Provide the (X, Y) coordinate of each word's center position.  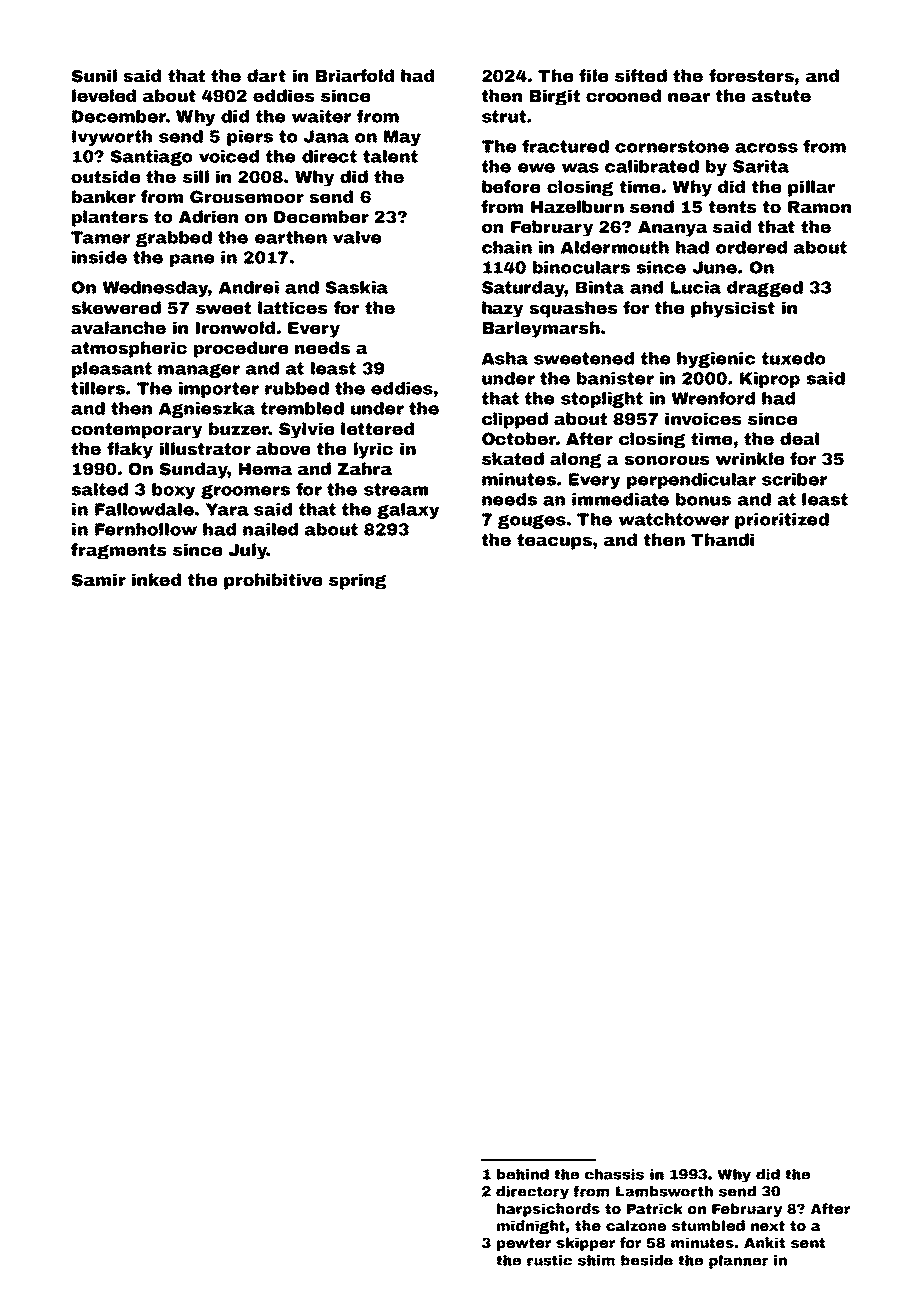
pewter (524, 1244)
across (766, 148)
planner (738, 1262)
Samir (98, 580)
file (594, 76)
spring (357, 581)
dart (266, 76)
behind (523, 1174)
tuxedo (794, 358)
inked (156, 580)
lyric (373, 450)
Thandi (722, 540)
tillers (98, 388)
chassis (614, 1174)
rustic (549, 1260)
